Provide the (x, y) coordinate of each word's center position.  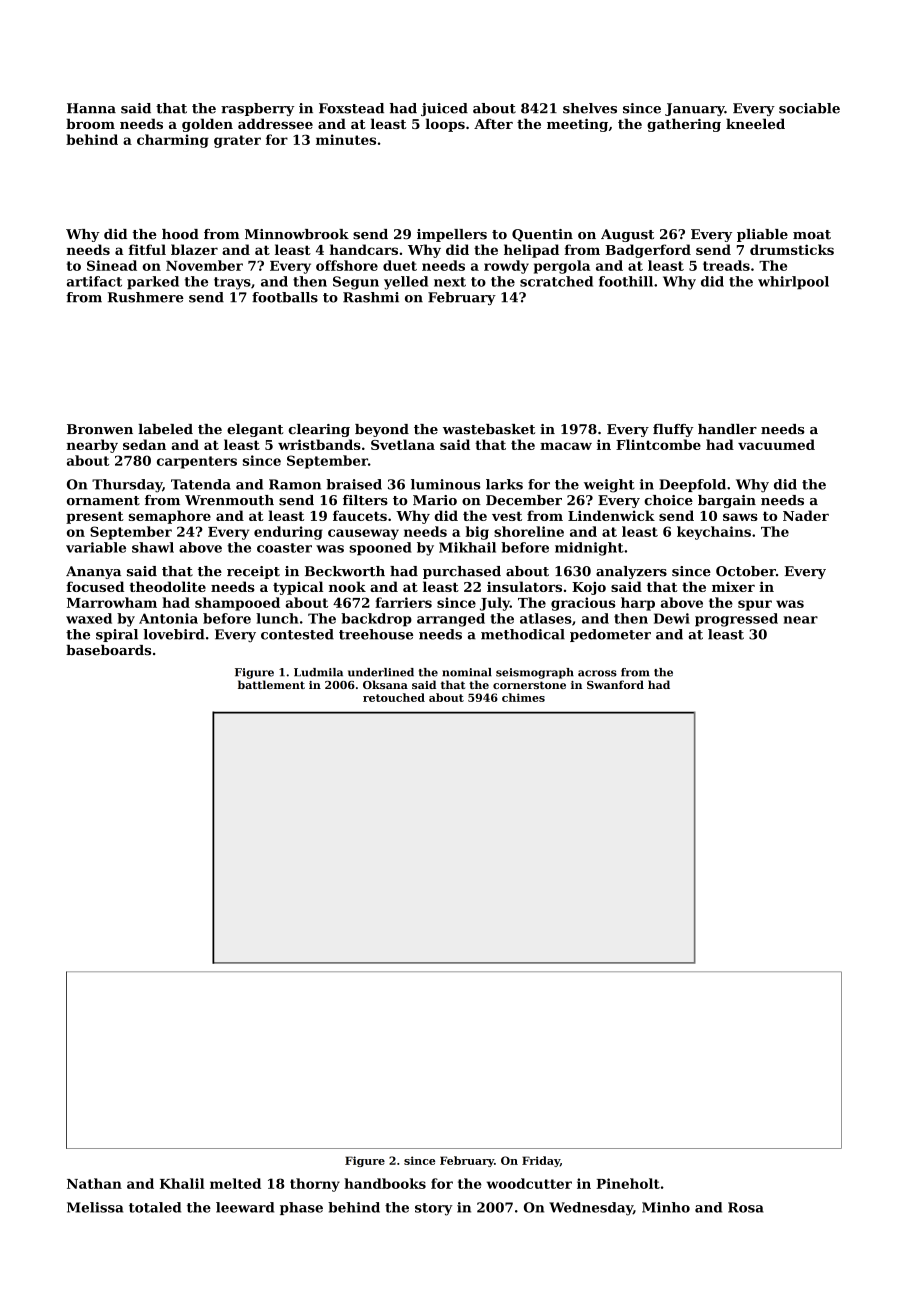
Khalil (182, 1183)
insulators (524, 586)
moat (812, 235)
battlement (271, 684)
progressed (736, 620)
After (493, 123)
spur (755, 605)
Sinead (112, 265)
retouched (394, 697)
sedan (144, 444)
